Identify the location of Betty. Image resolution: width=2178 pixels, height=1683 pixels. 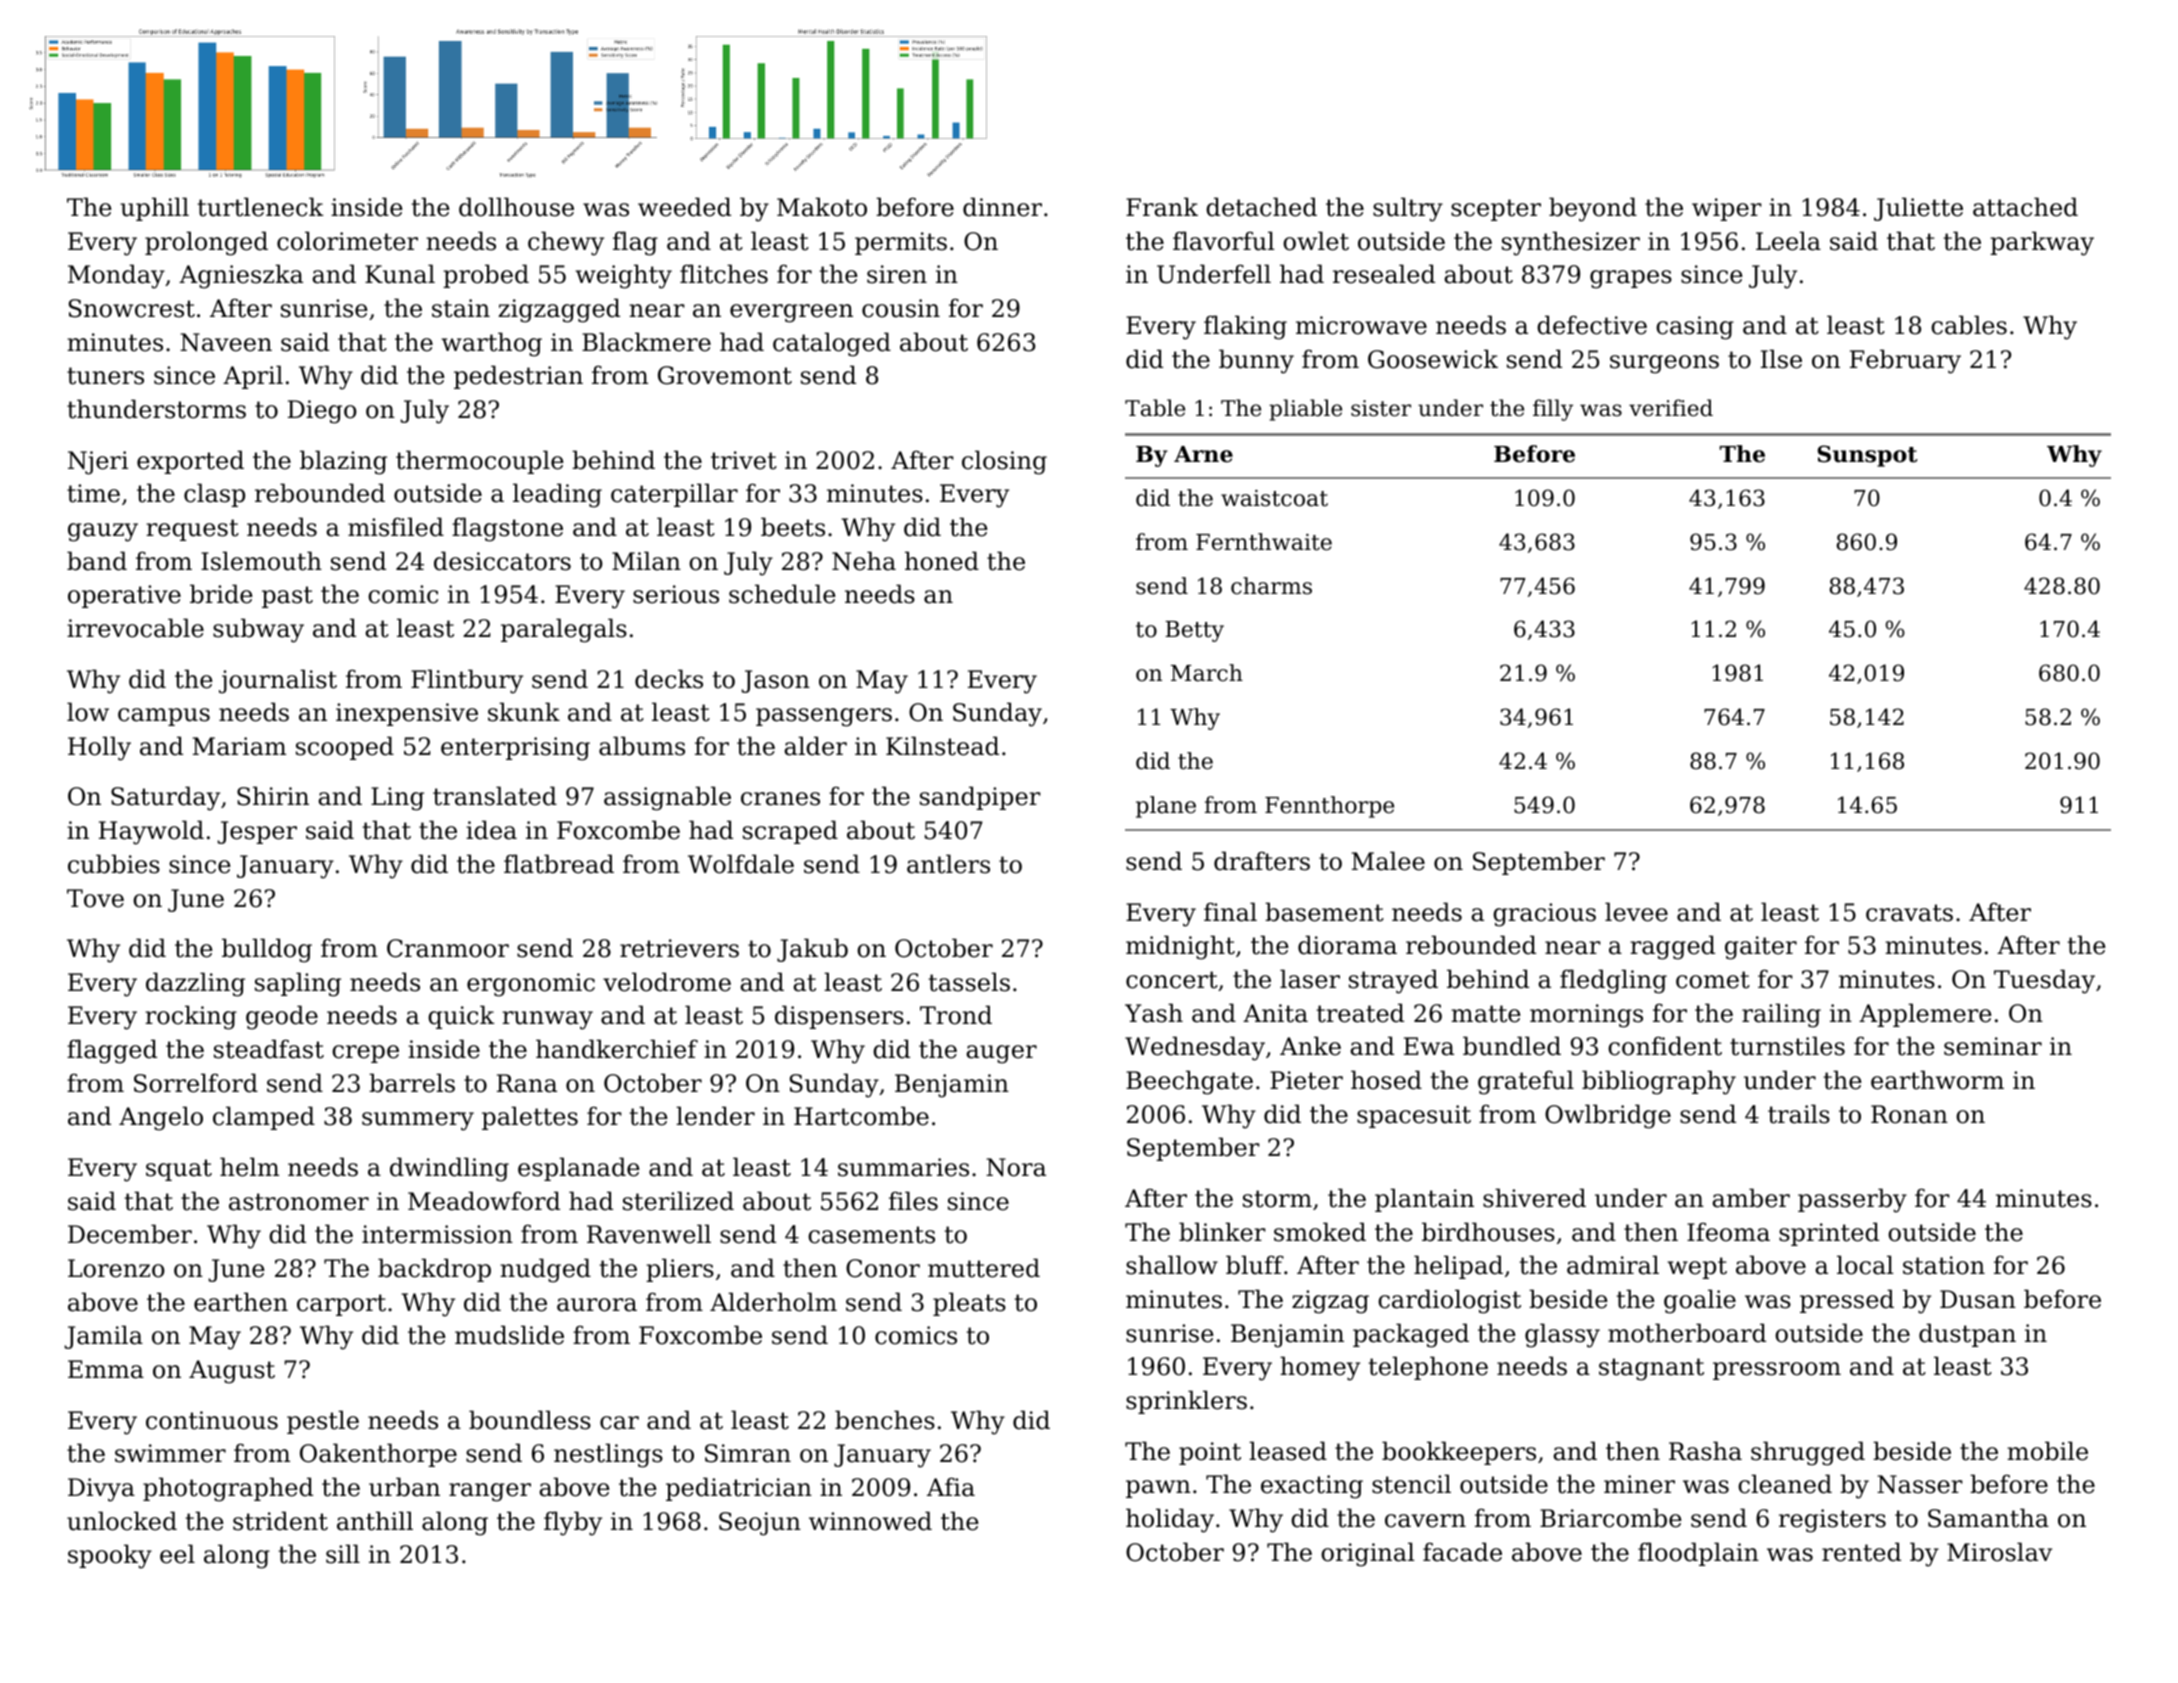
(1194, 631).
